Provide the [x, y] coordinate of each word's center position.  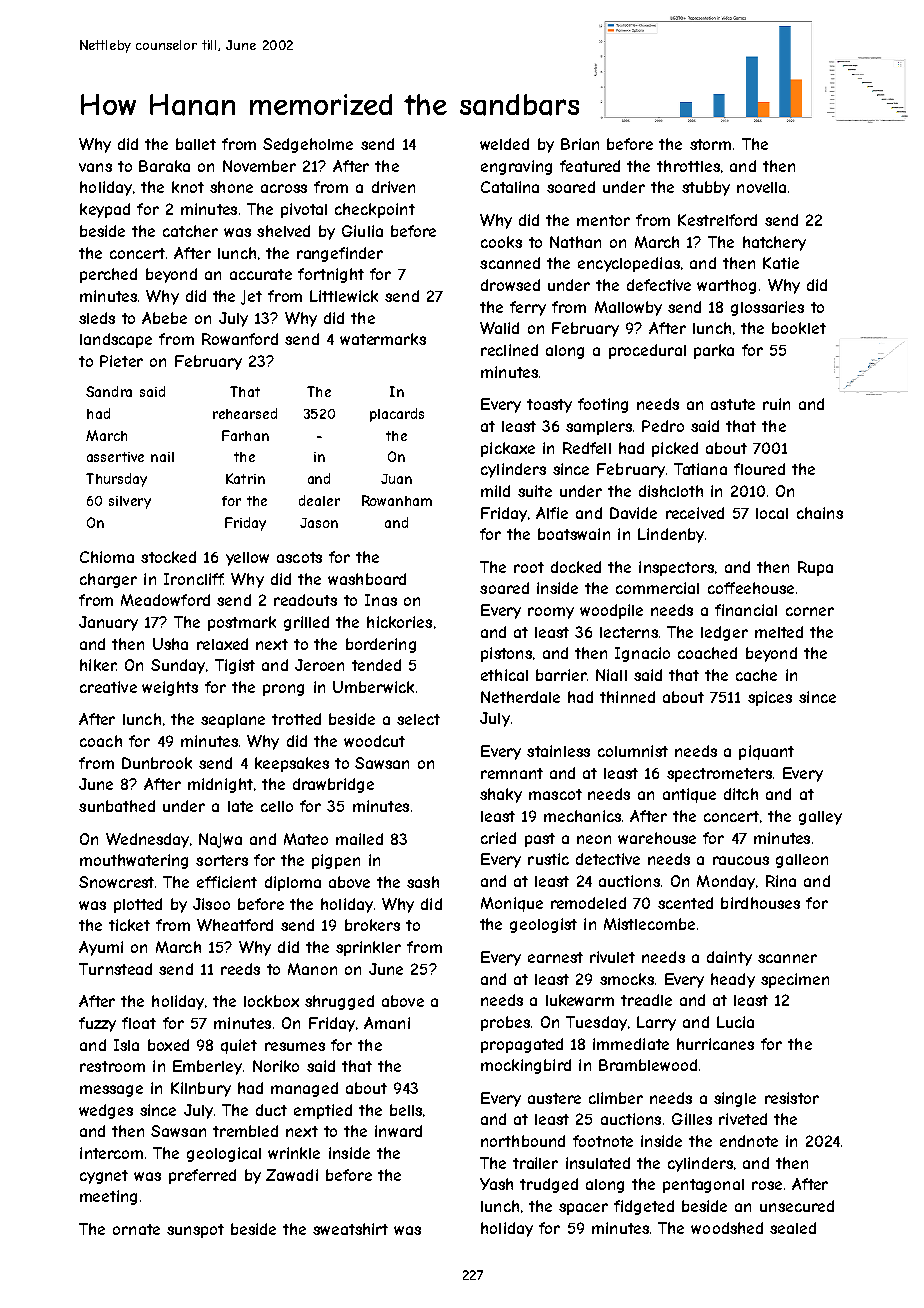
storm [710, 144]
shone [231, 187]
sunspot [195, 1231]
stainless [558, 751]
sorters [222, 860]
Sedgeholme [308, 145]
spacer [583, 1209]
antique [689, 795]
